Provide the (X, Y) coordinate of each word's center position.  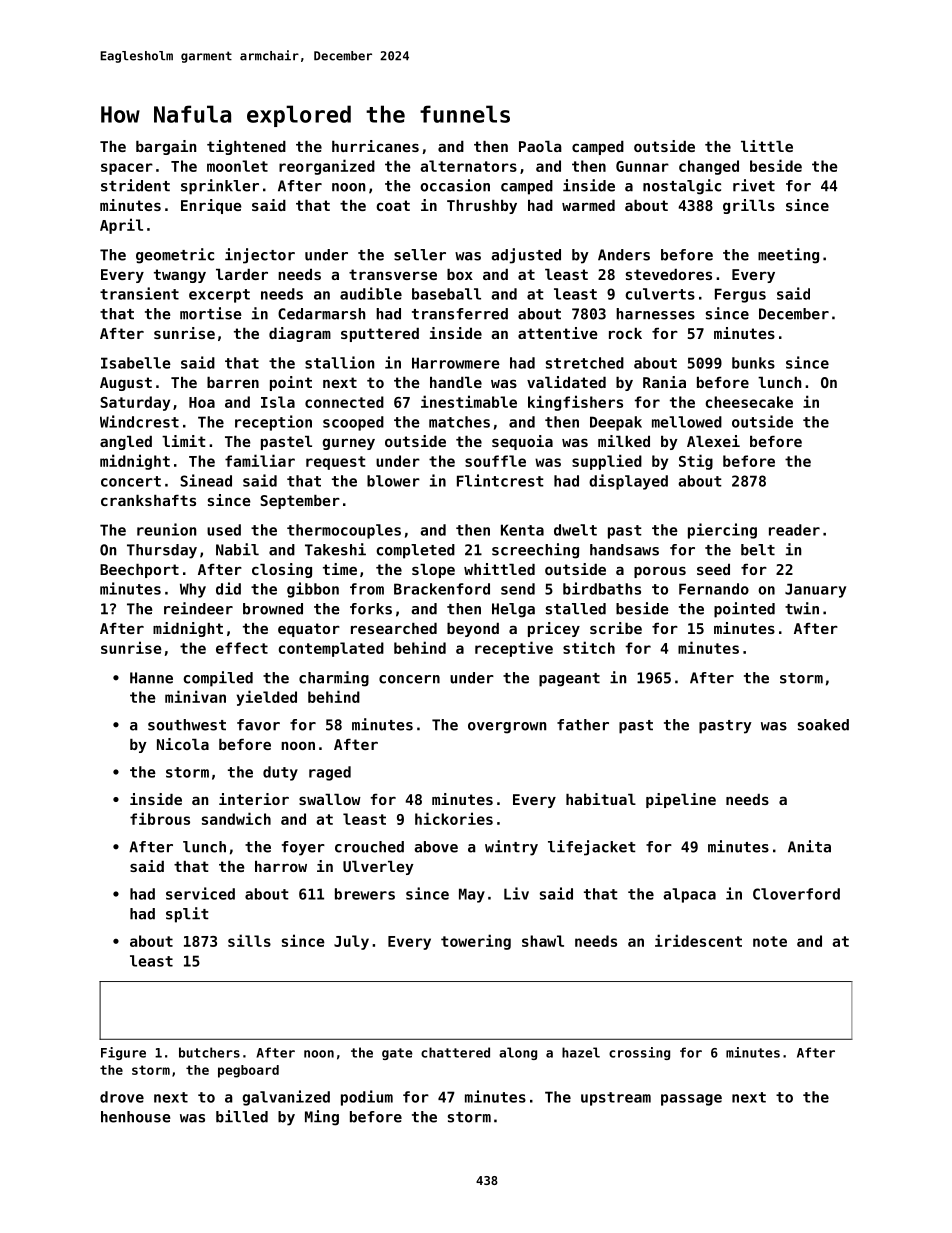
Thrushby (482, 207)
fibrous (160, 818)
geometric (175, 256)
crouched (369, 847)
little (767, 146)
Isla (278, 402)
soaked (823, 725)
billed (242, 1116)
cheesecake (749, 402)
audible (371, 293)
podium (367, 1098)
